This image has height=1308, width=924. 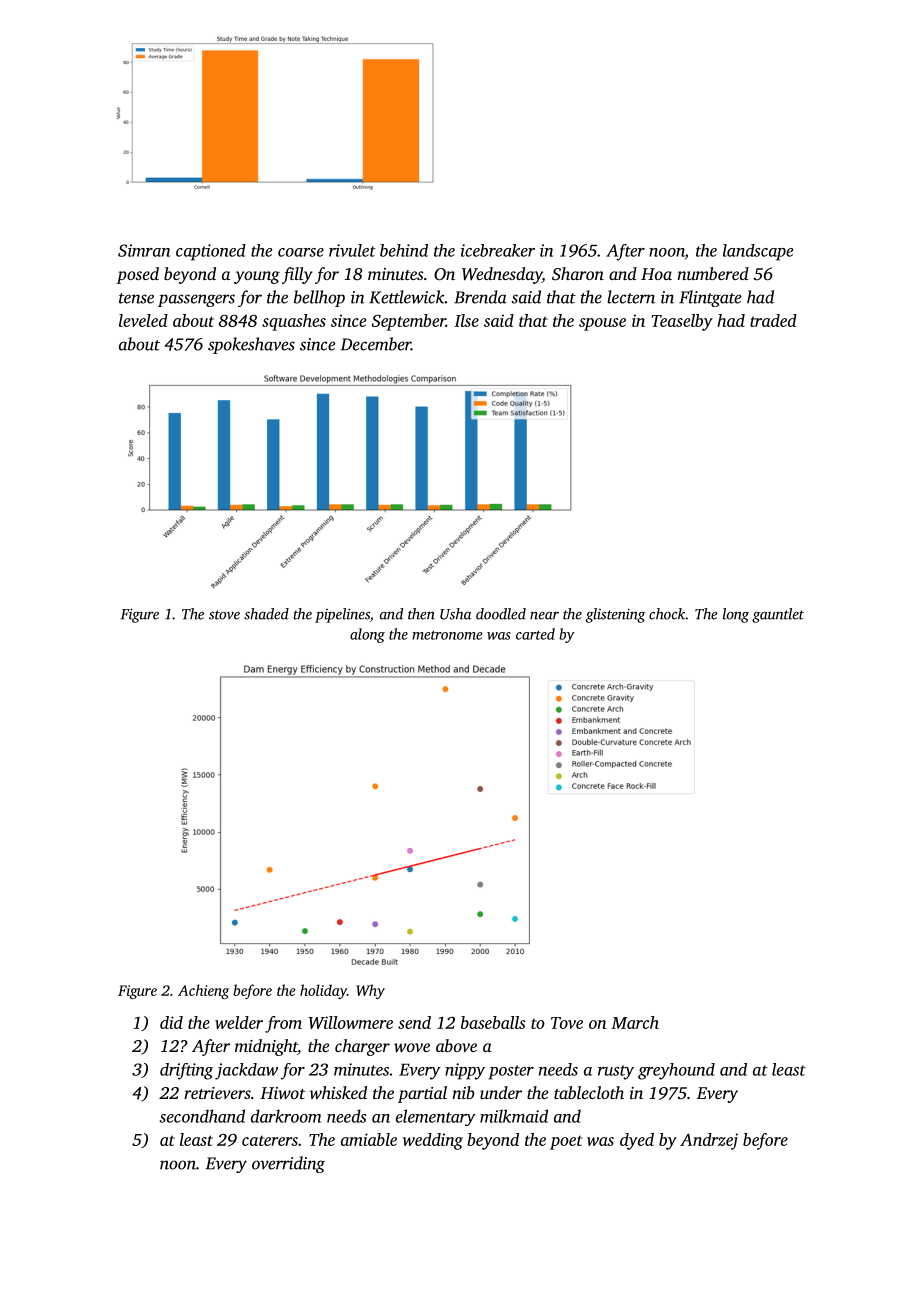 I want to click on shaded, so click(x=266, y=614).
